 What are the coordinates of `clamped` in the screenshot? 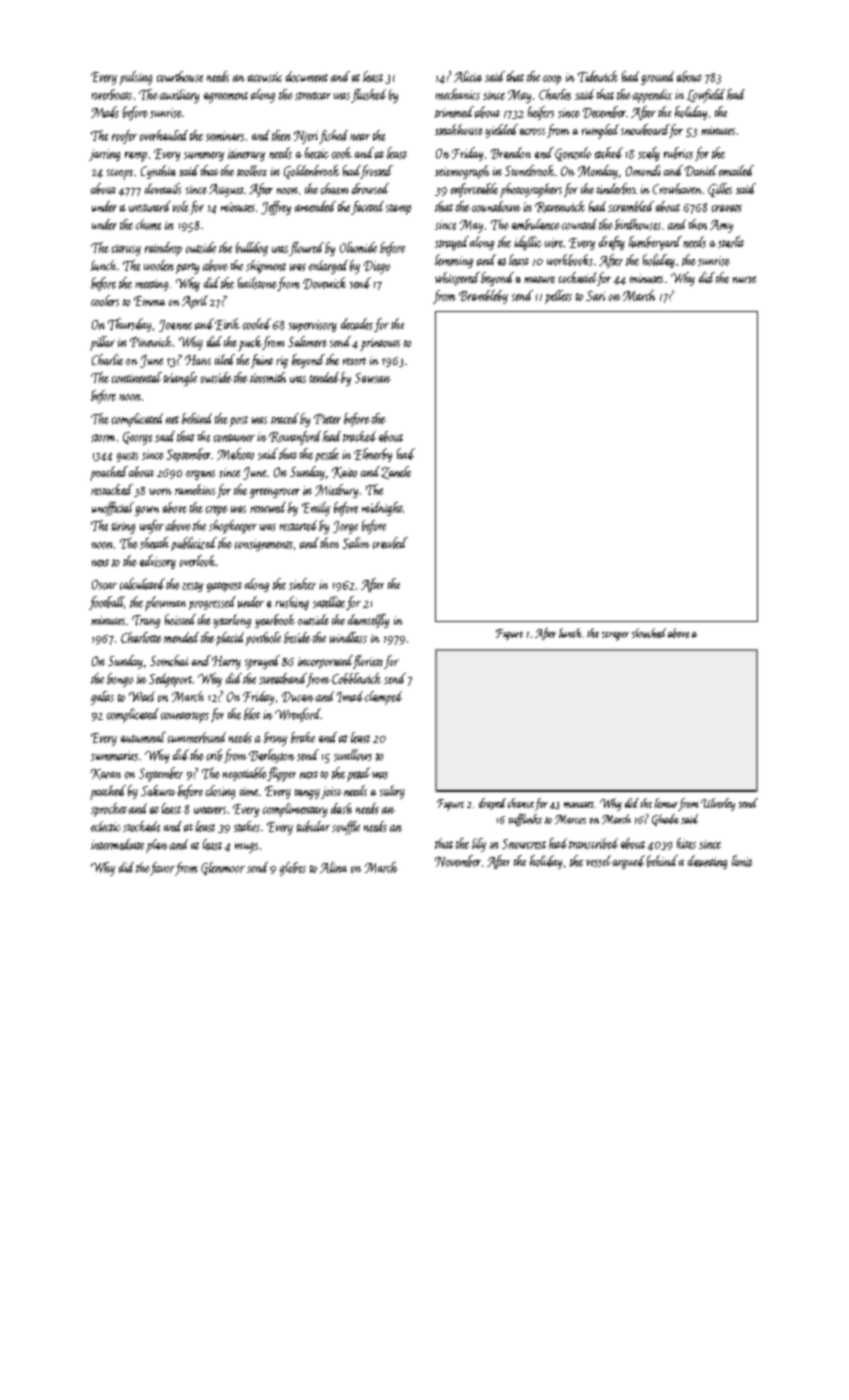 It's located at (383, 698).
